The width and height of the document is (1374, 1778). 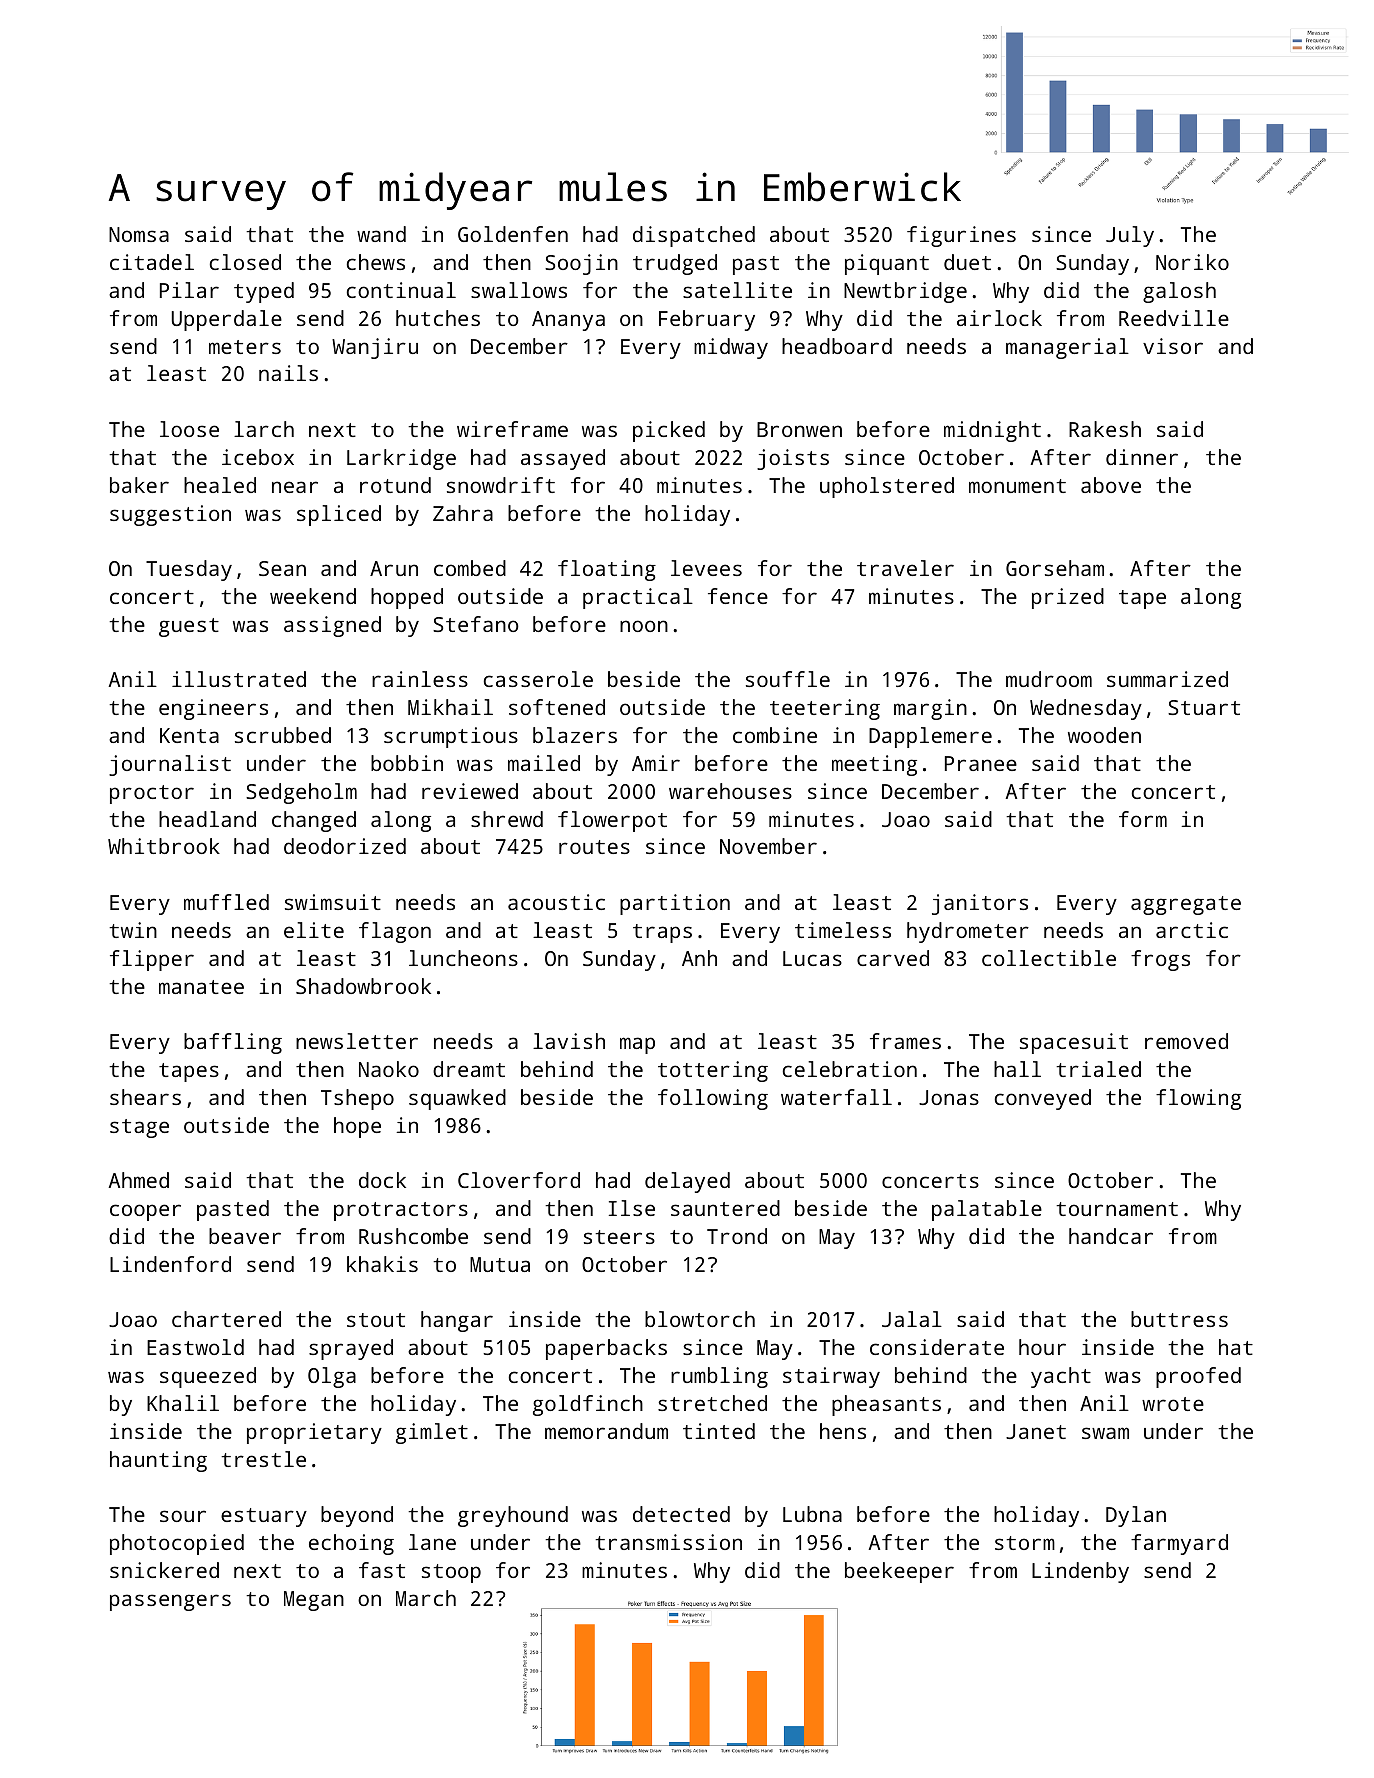 What do you see at coordinates (961, 236) in the document?
I see `figurines` at bounding box center [961, 236].
